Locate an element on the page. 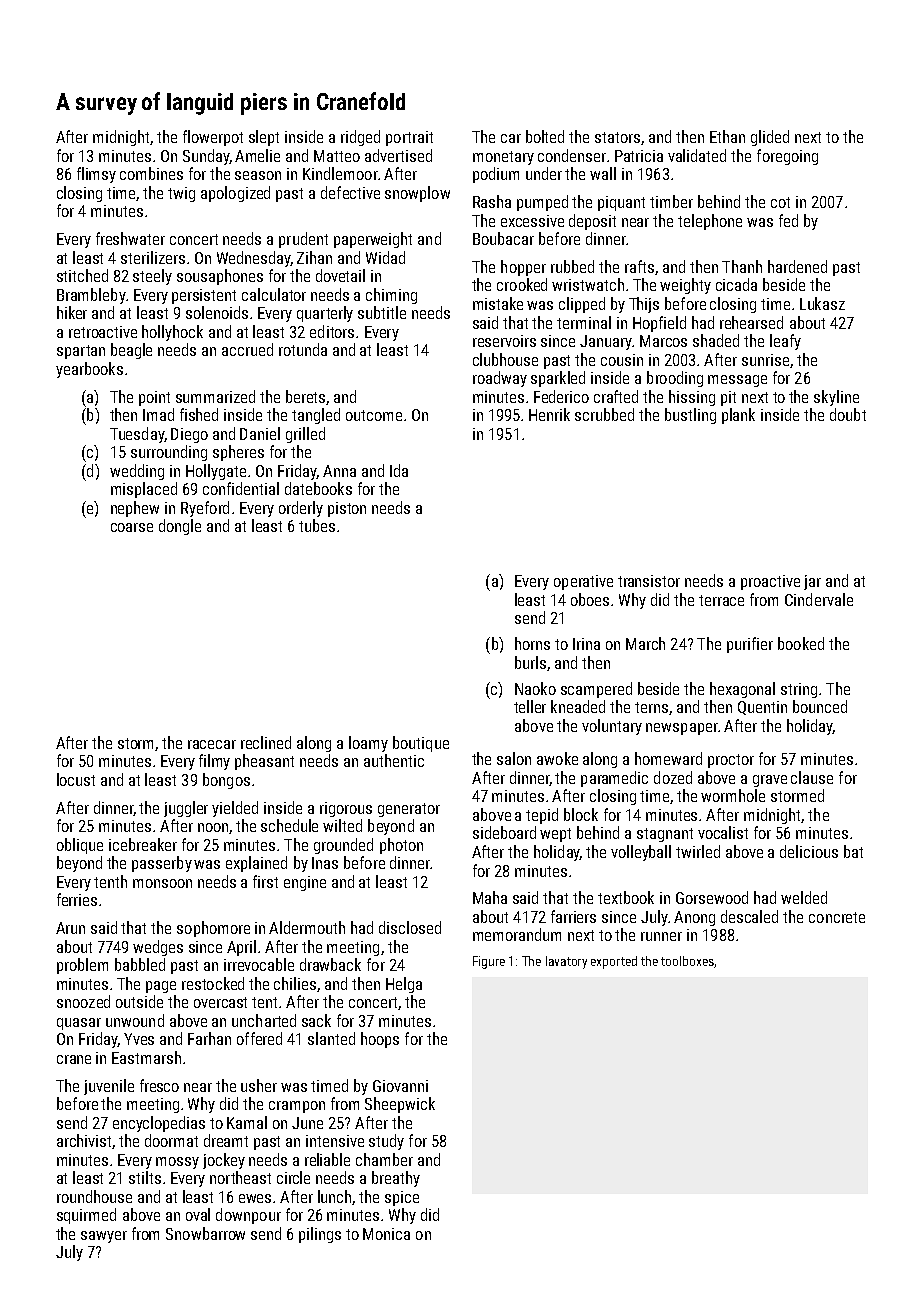  Henrik is located at coordinates (549, 414).
